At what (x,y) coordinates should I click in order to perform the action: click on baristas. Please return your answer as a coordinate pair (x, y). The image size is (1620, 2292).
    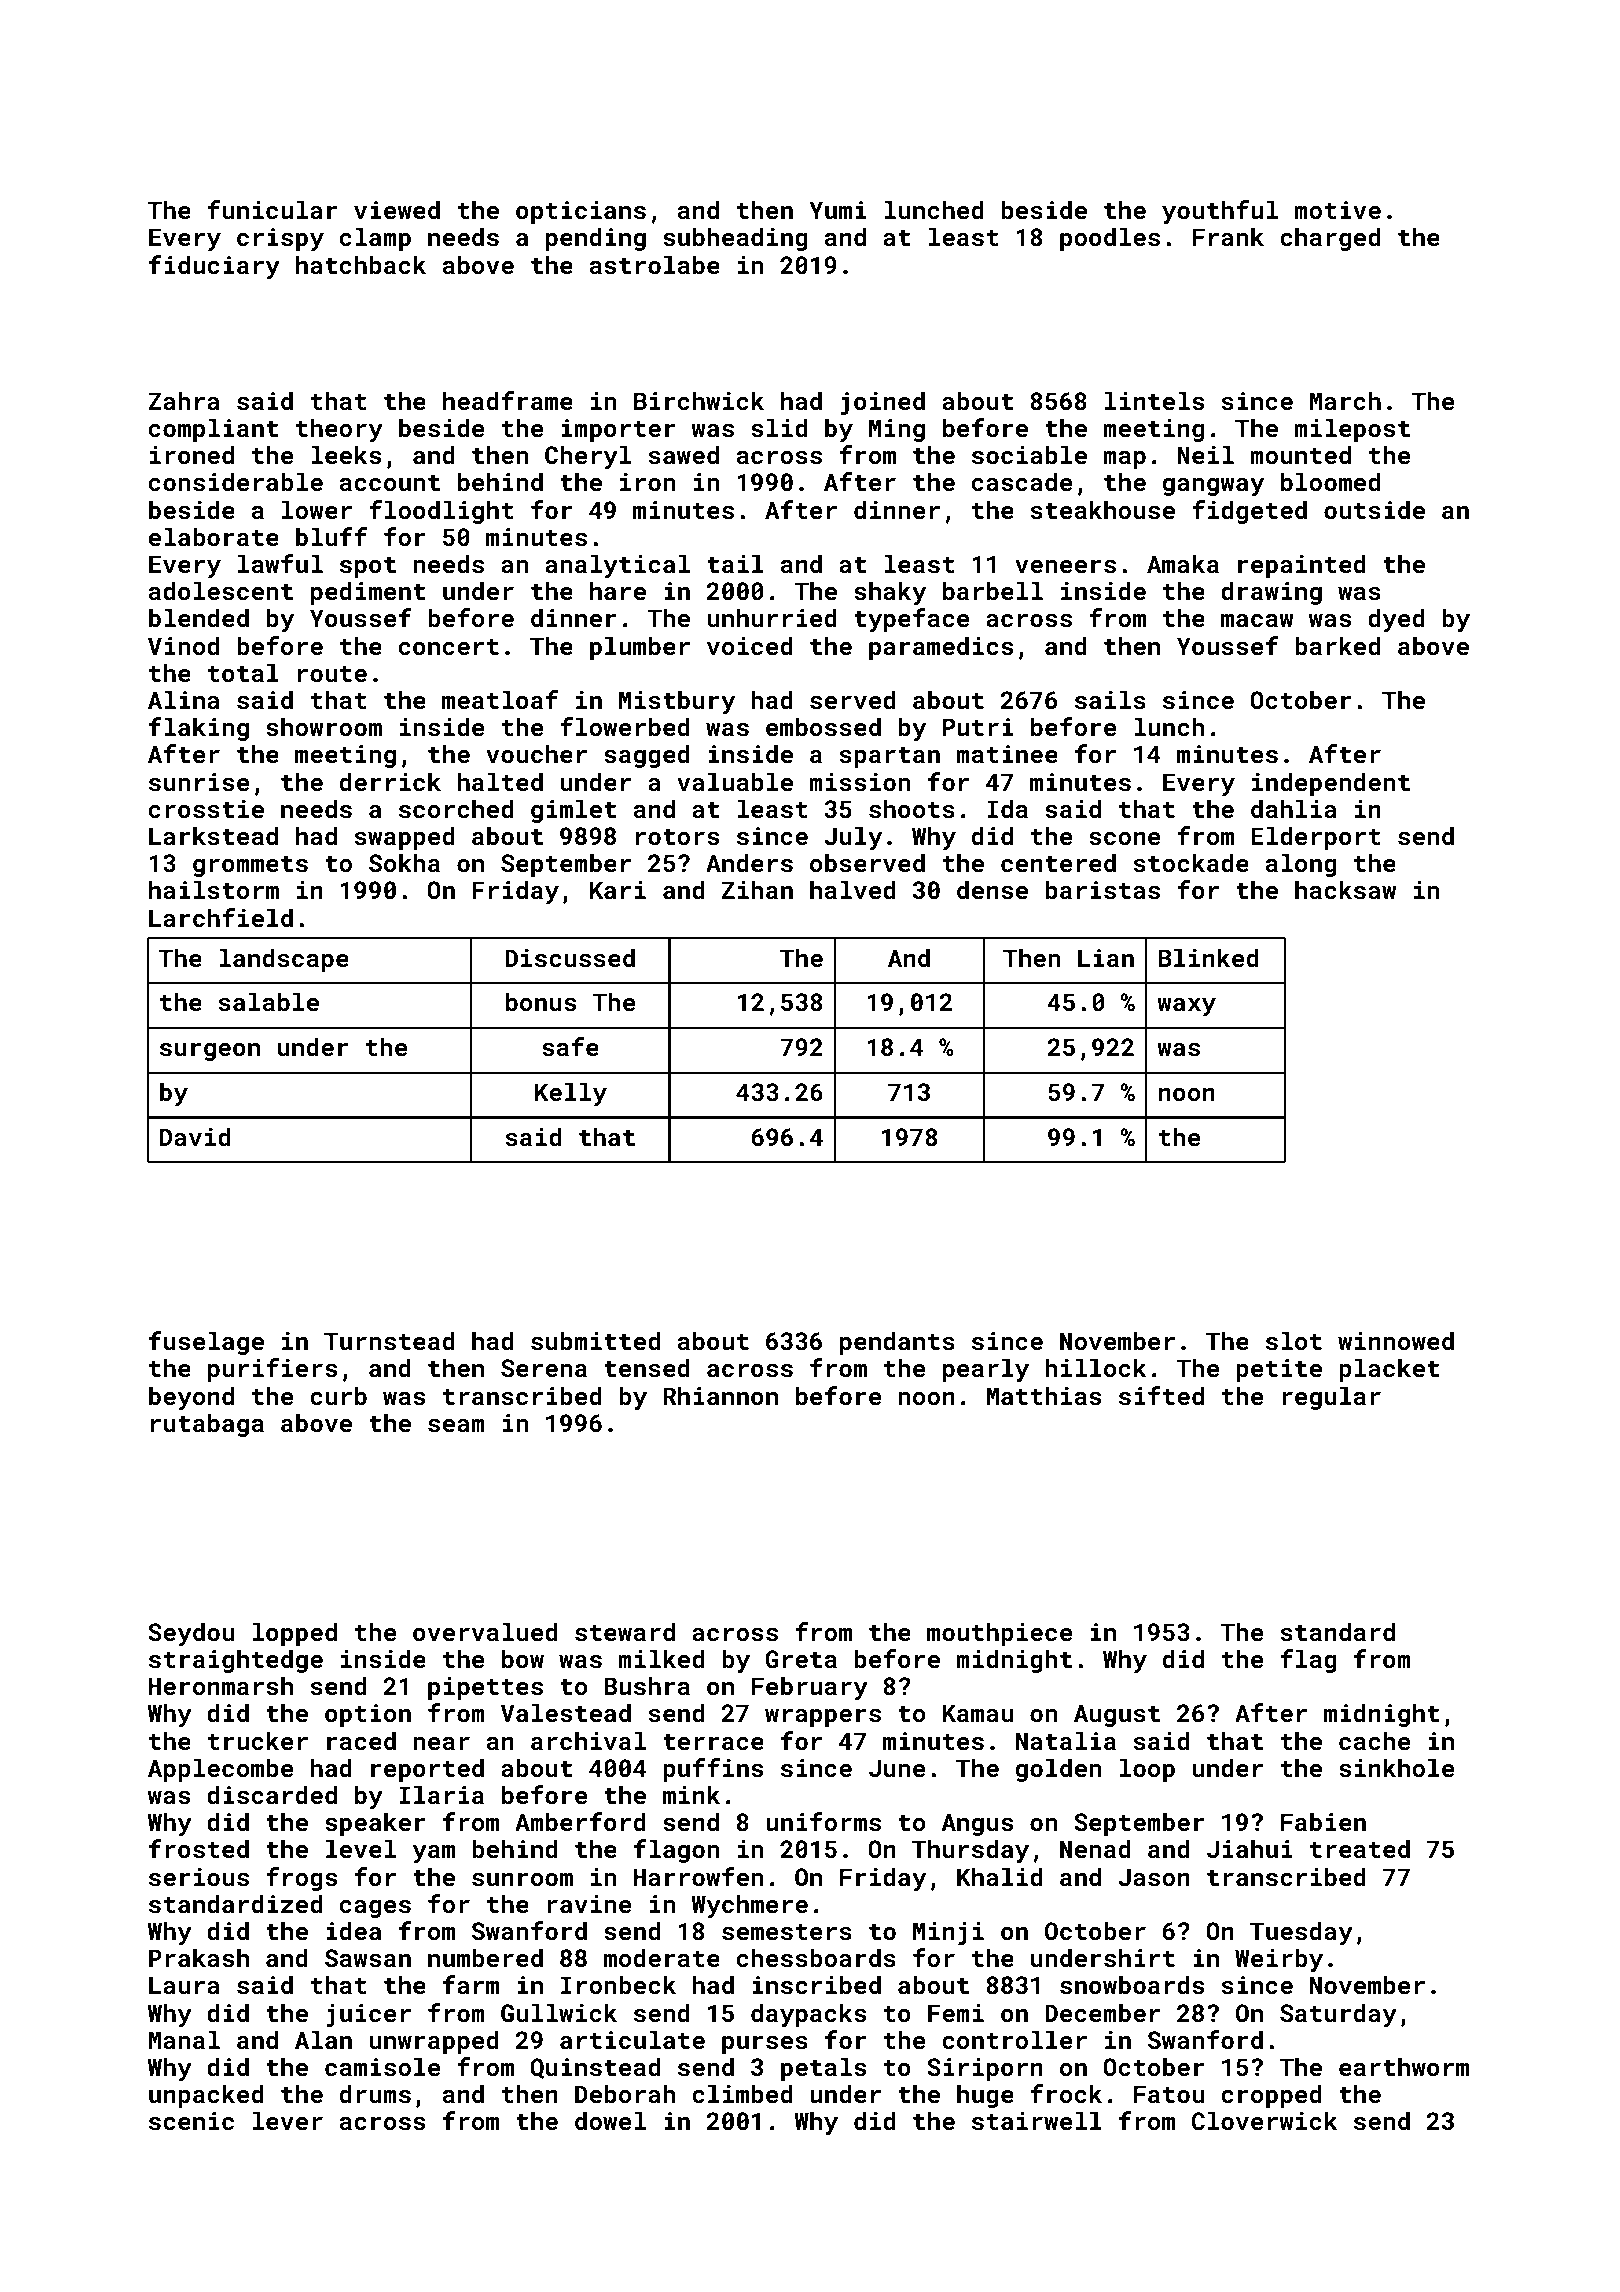
    Looking at the image, I should click on (1103, 889).
